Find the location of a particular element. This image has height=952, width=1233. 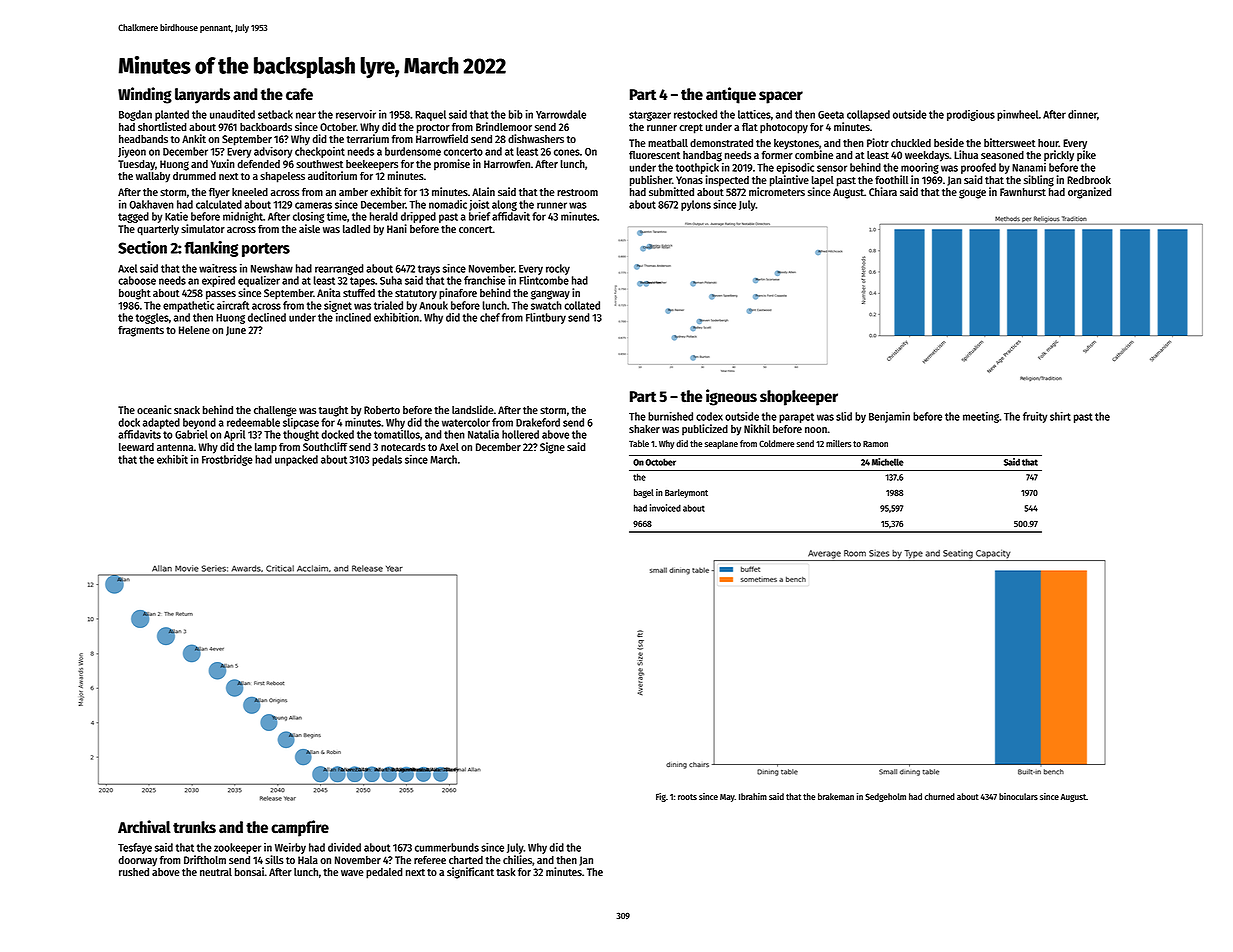

Raquel is located at coordinates (430, 115).
